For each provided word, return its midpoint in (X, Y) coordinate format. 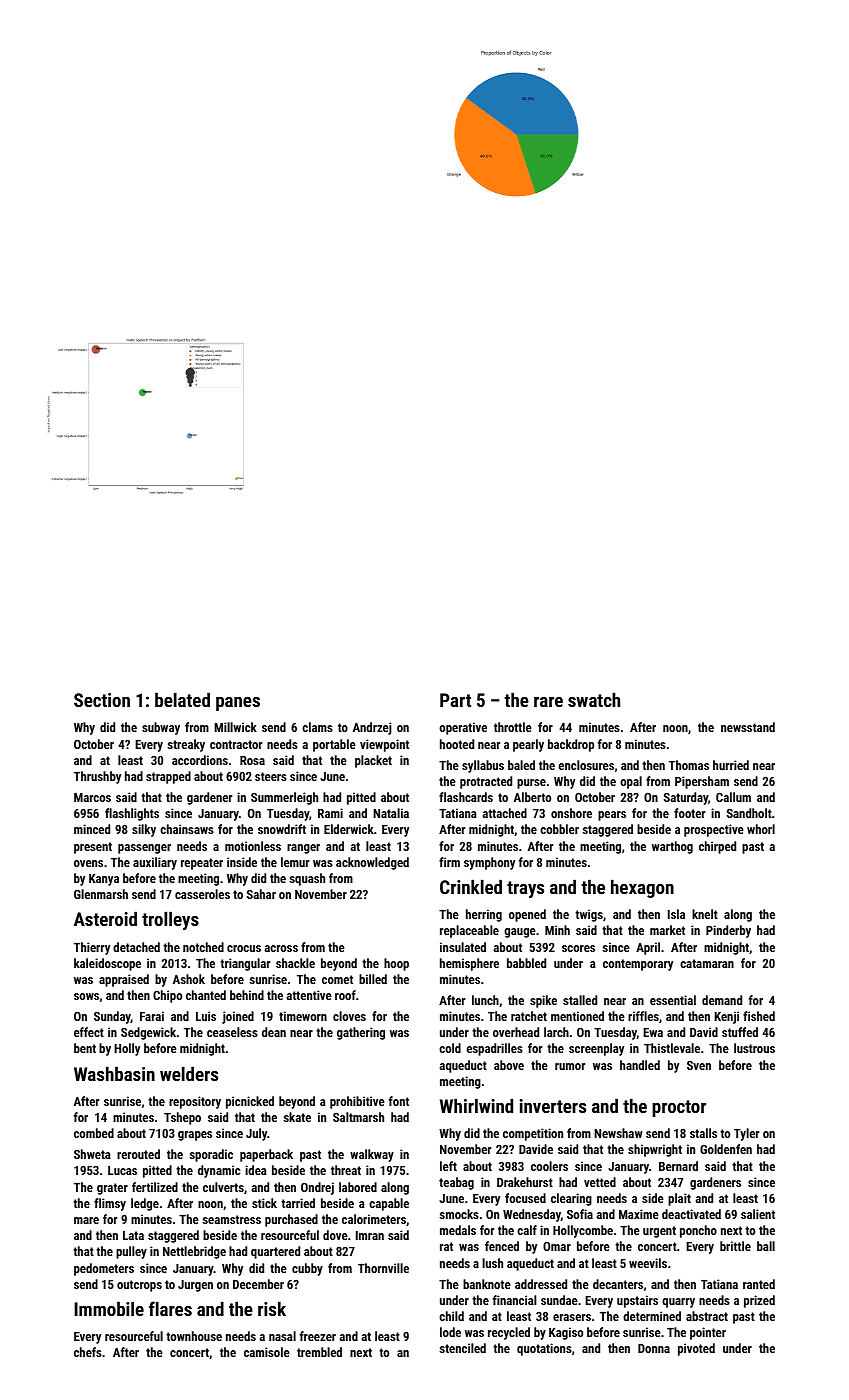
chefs (88, 1352)
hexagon (642, 888)
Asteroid (105, 918)
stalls (703, 1133)
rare (548, 702)
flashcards (466, 797)
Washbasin (114, 1073)
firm (449, 862)
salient (758, 1214)
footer (689, 813)
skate (297, 1117)
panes (238, 704)
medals (458, 1230)
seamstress (231, 1219)
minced (92, 829)
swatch (594, 699)
